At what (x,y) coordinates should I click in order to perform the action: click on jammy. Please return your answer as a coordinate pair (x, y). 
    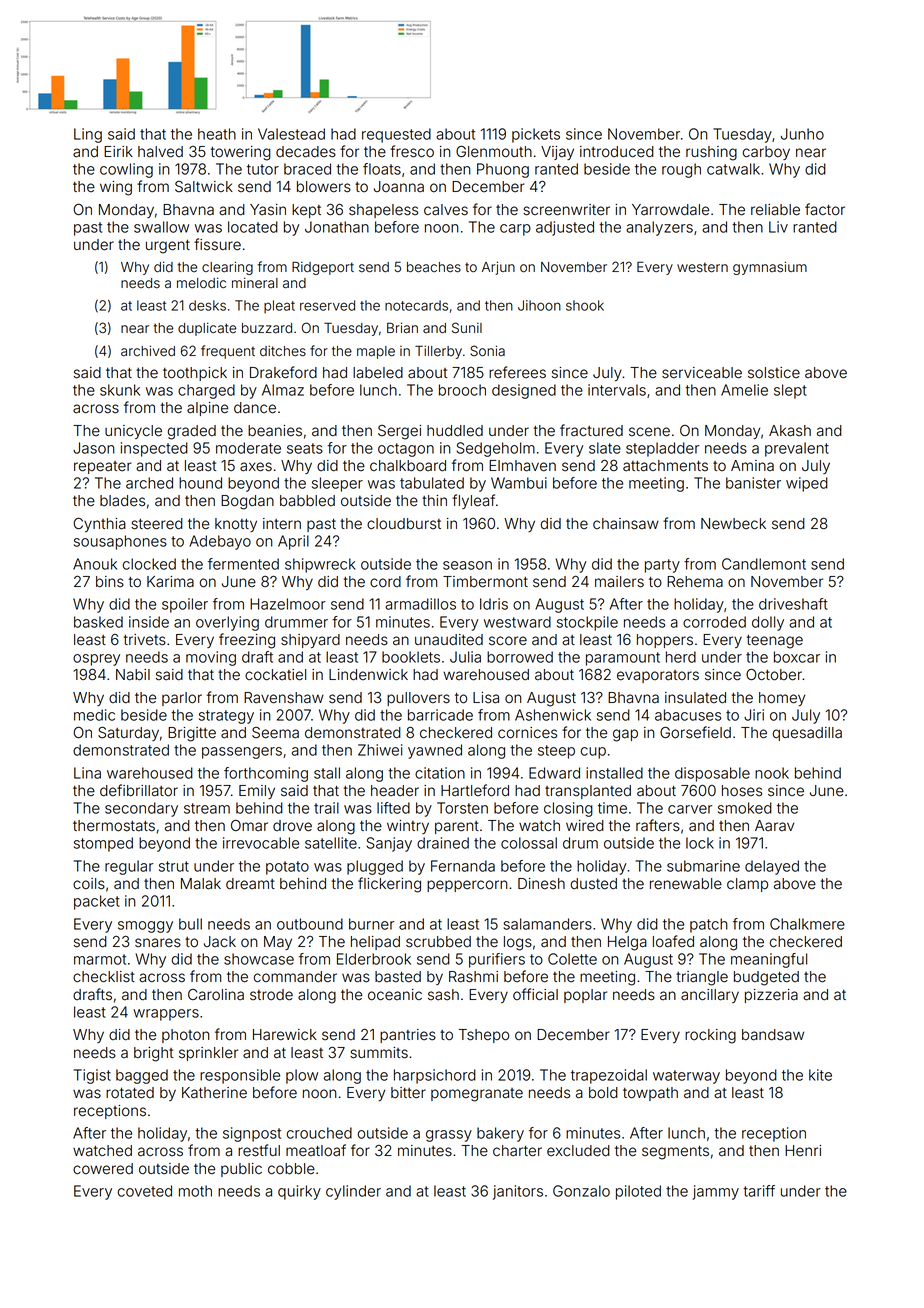
    Looking at the image, I should click on (716, 1192).
